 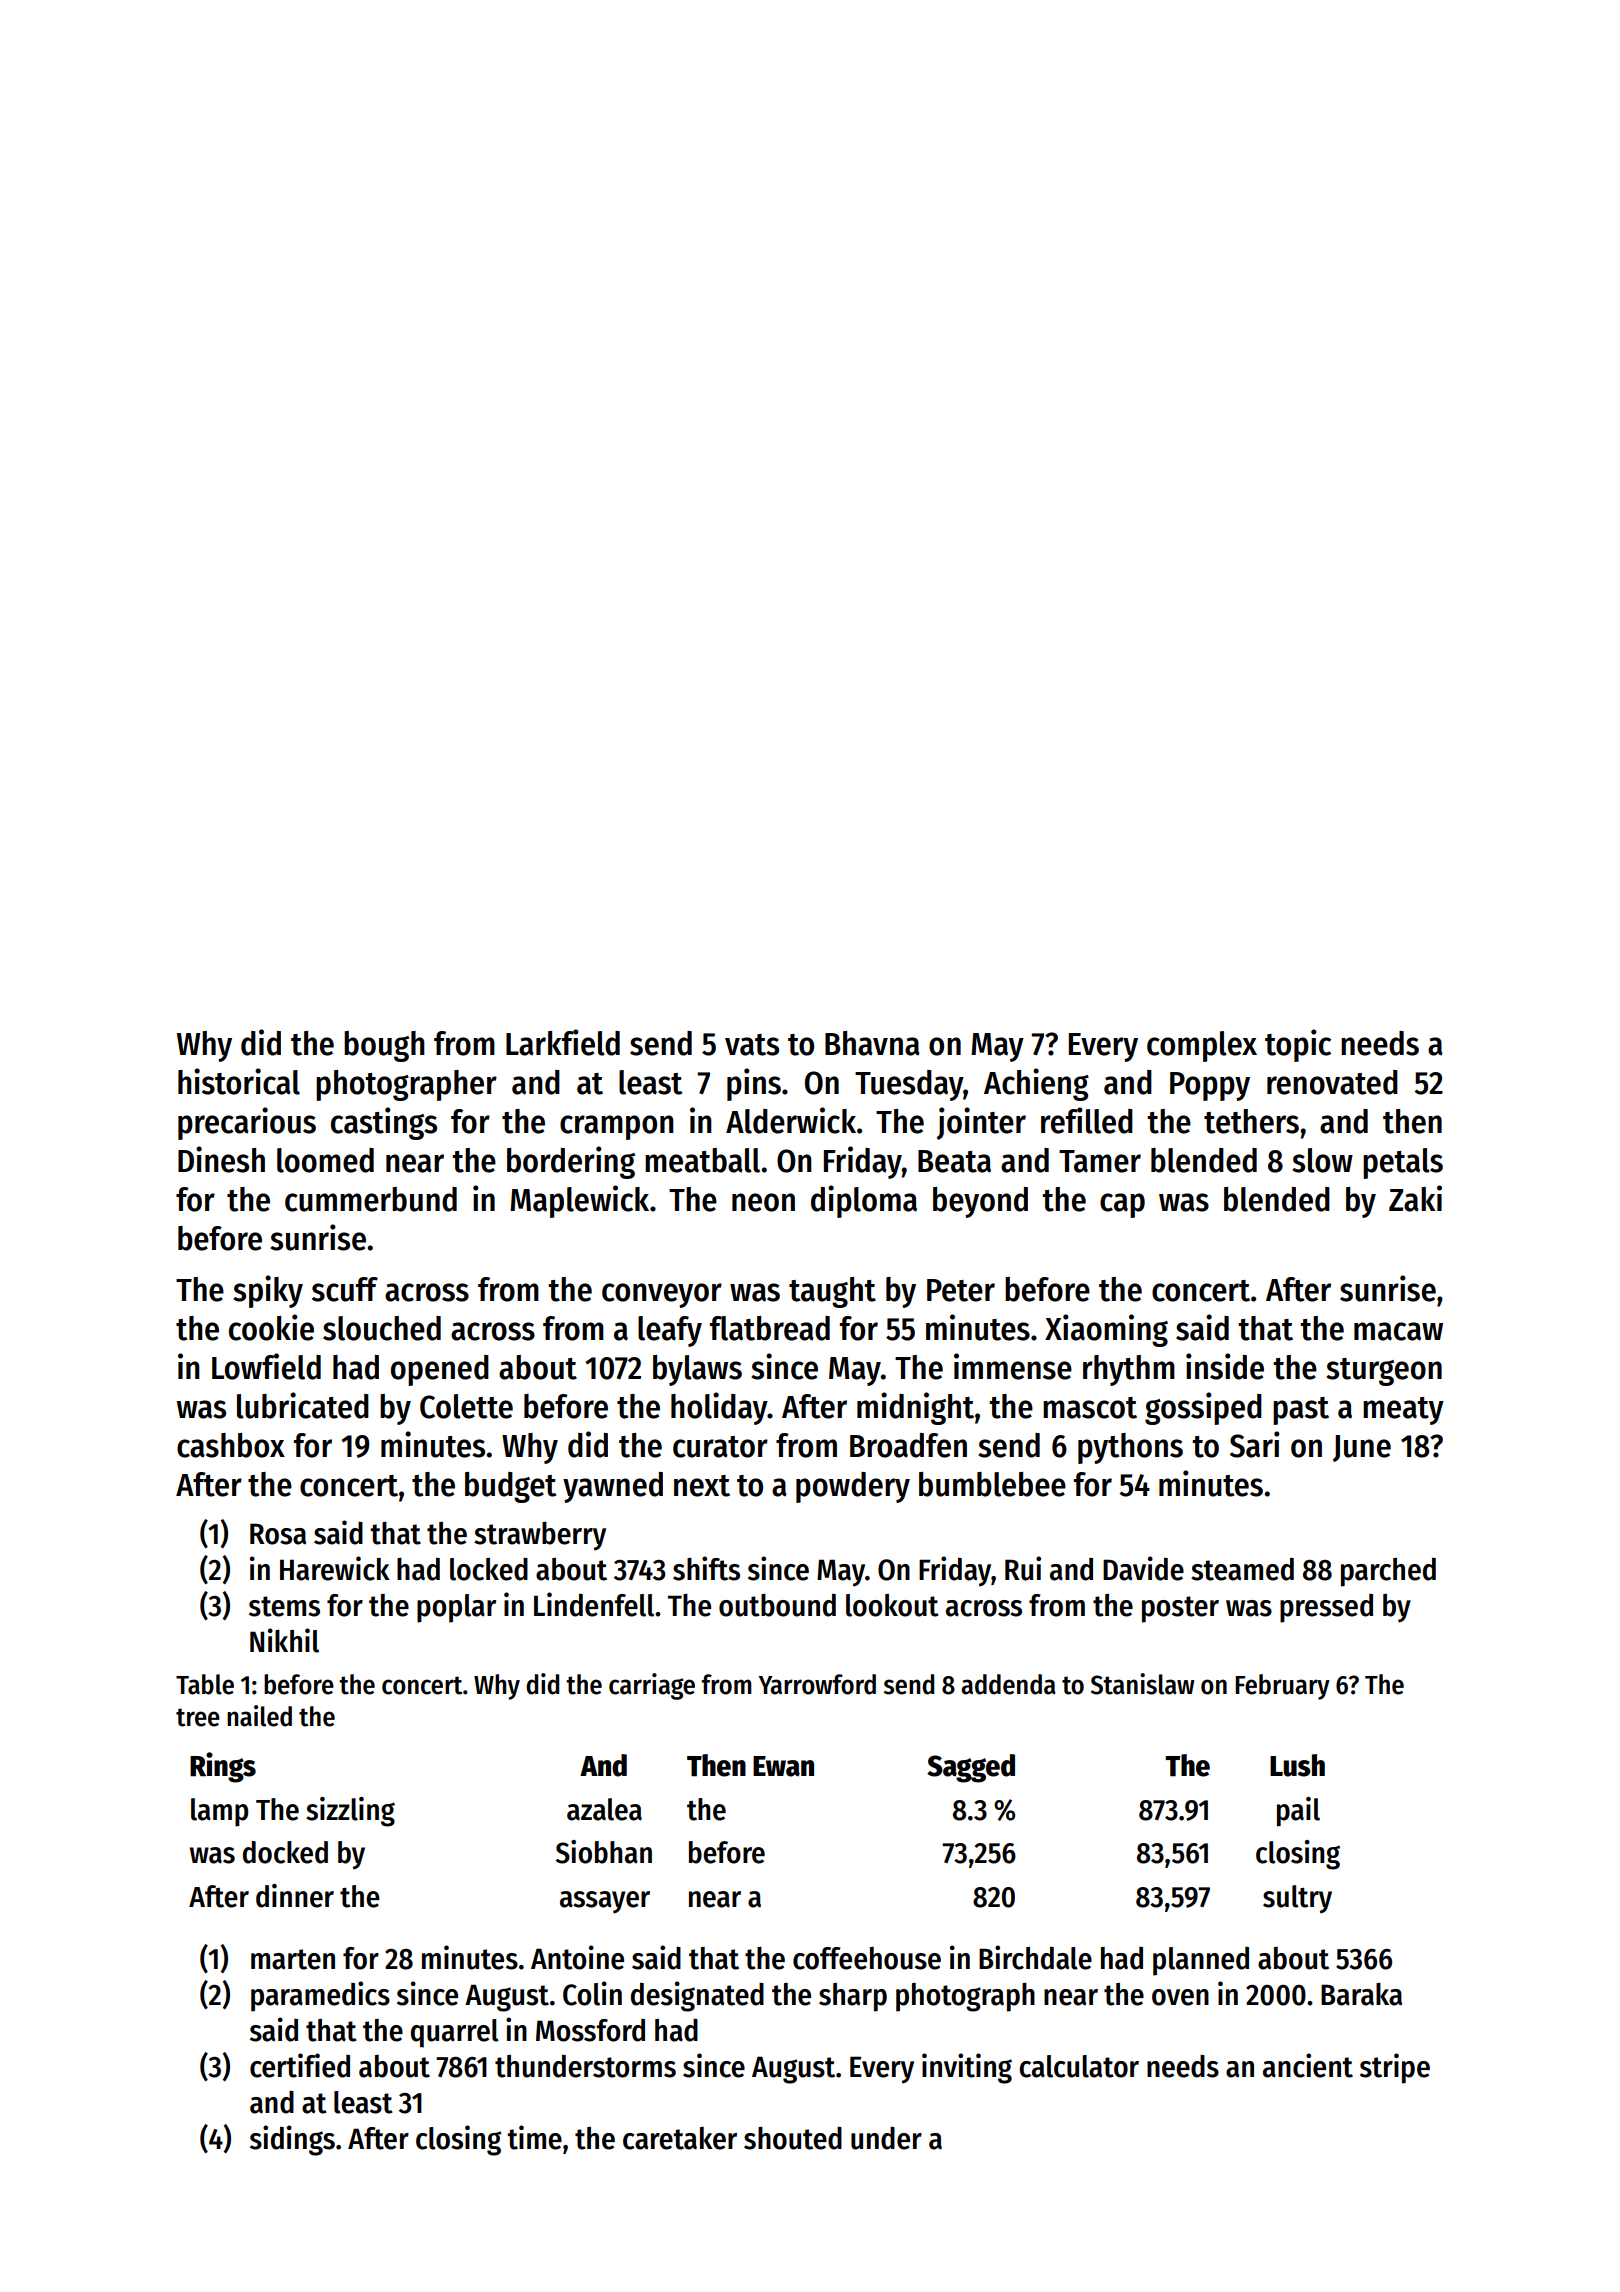 What do you see at coordinates (1255, 1444) in the page?
I see `Sari` at bounding box center [1255, 1444].
